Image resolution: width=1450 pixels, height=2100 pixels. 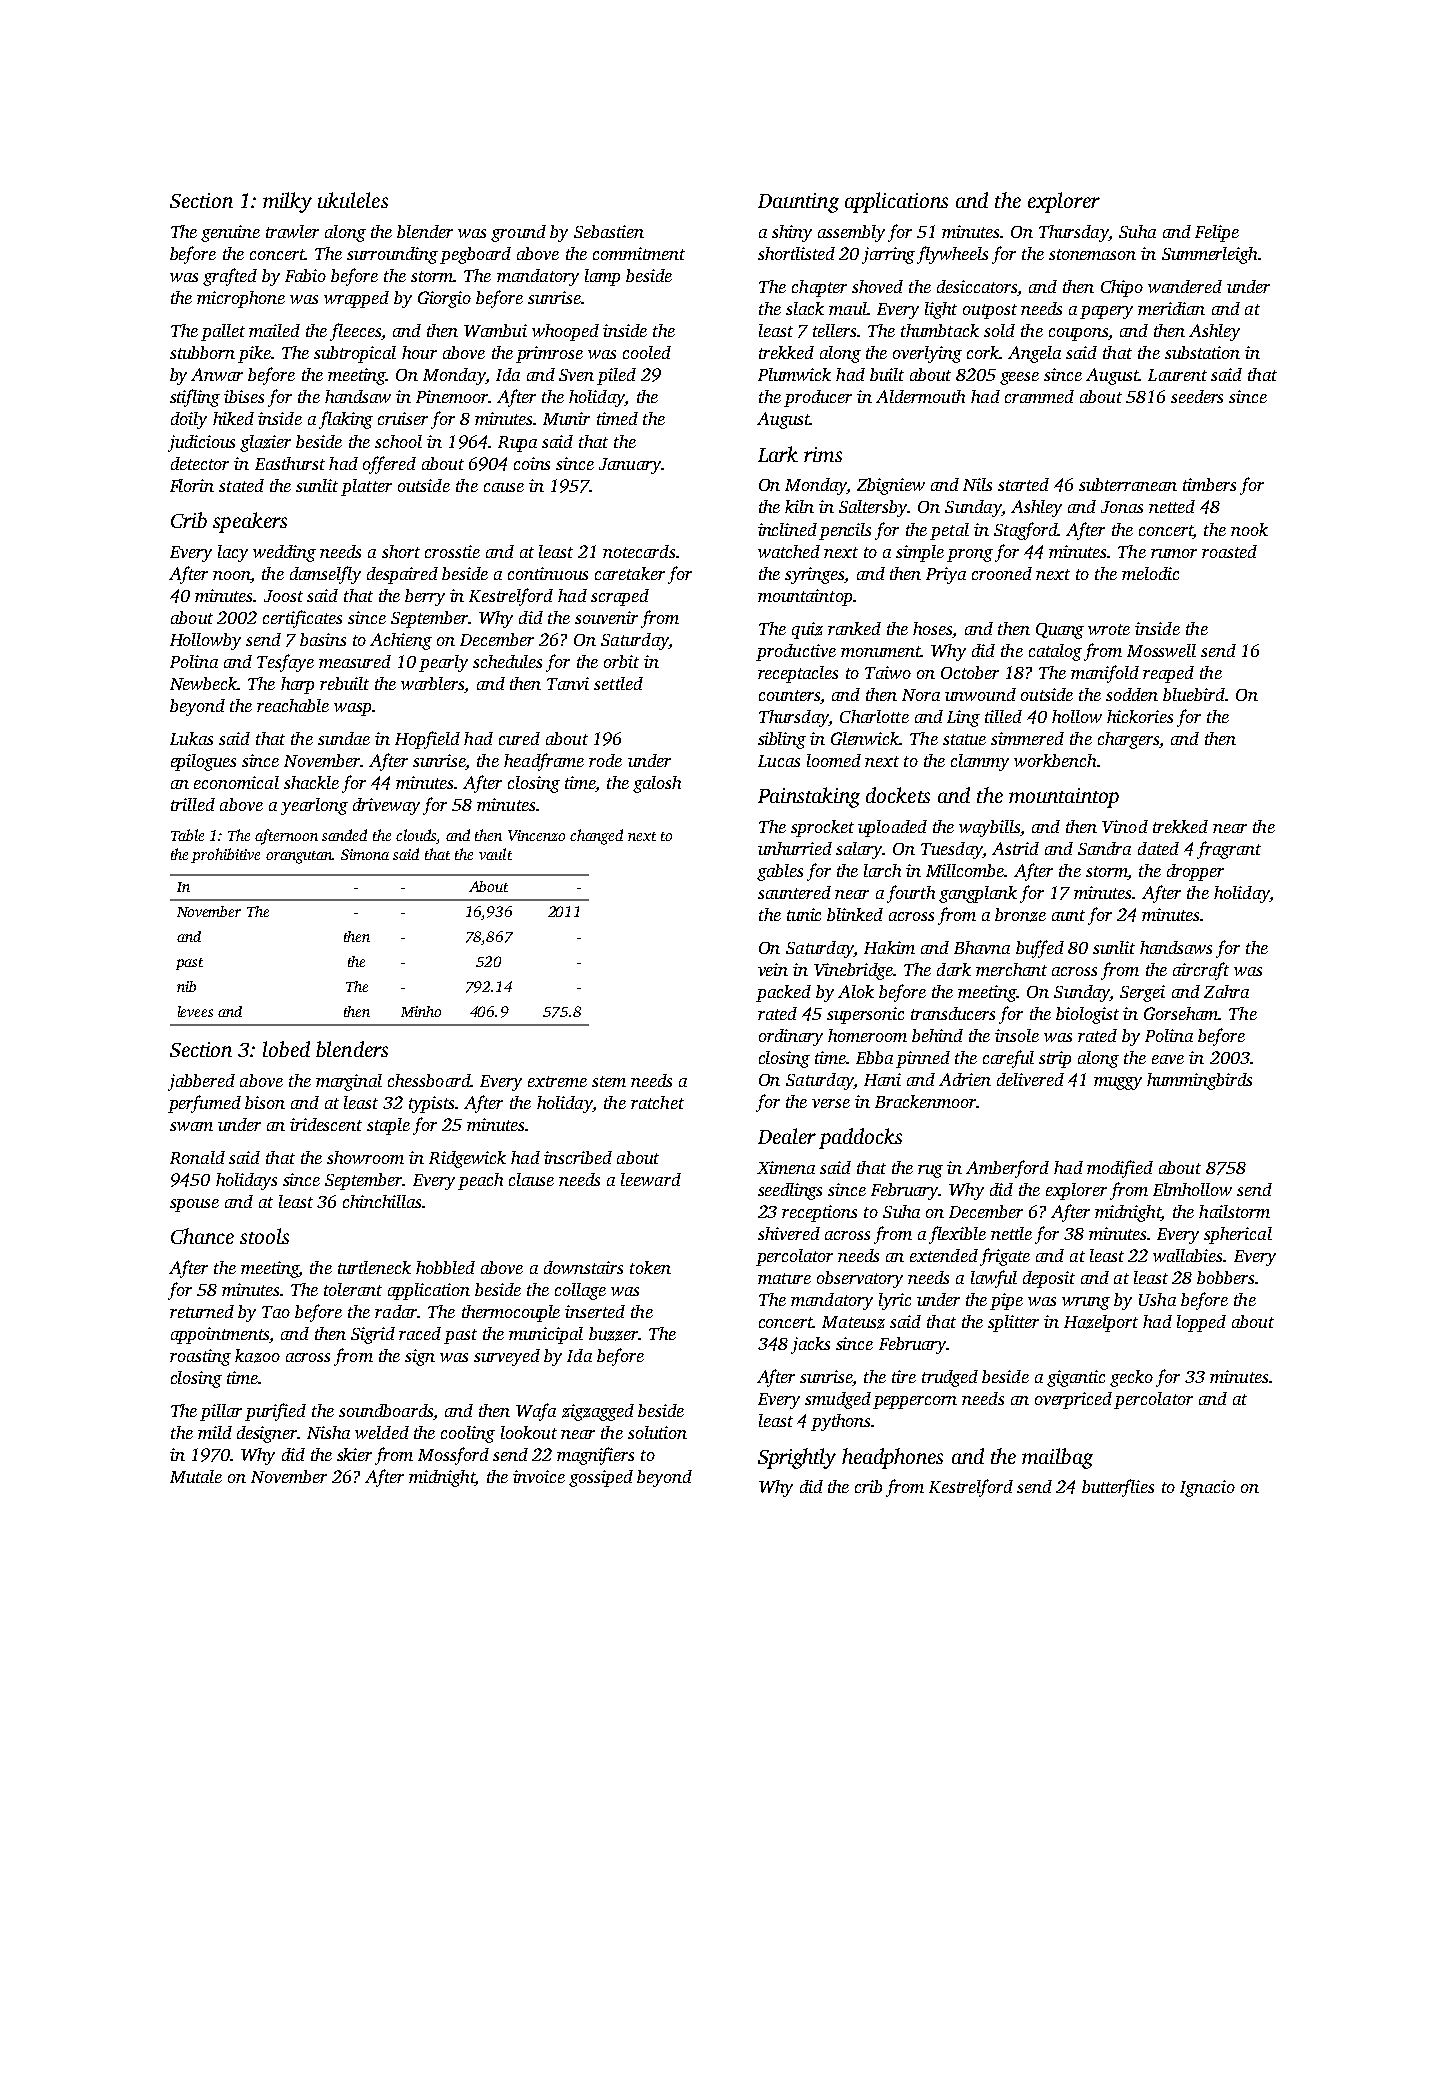 I want to click on statue, so click(x=964, y=739).
